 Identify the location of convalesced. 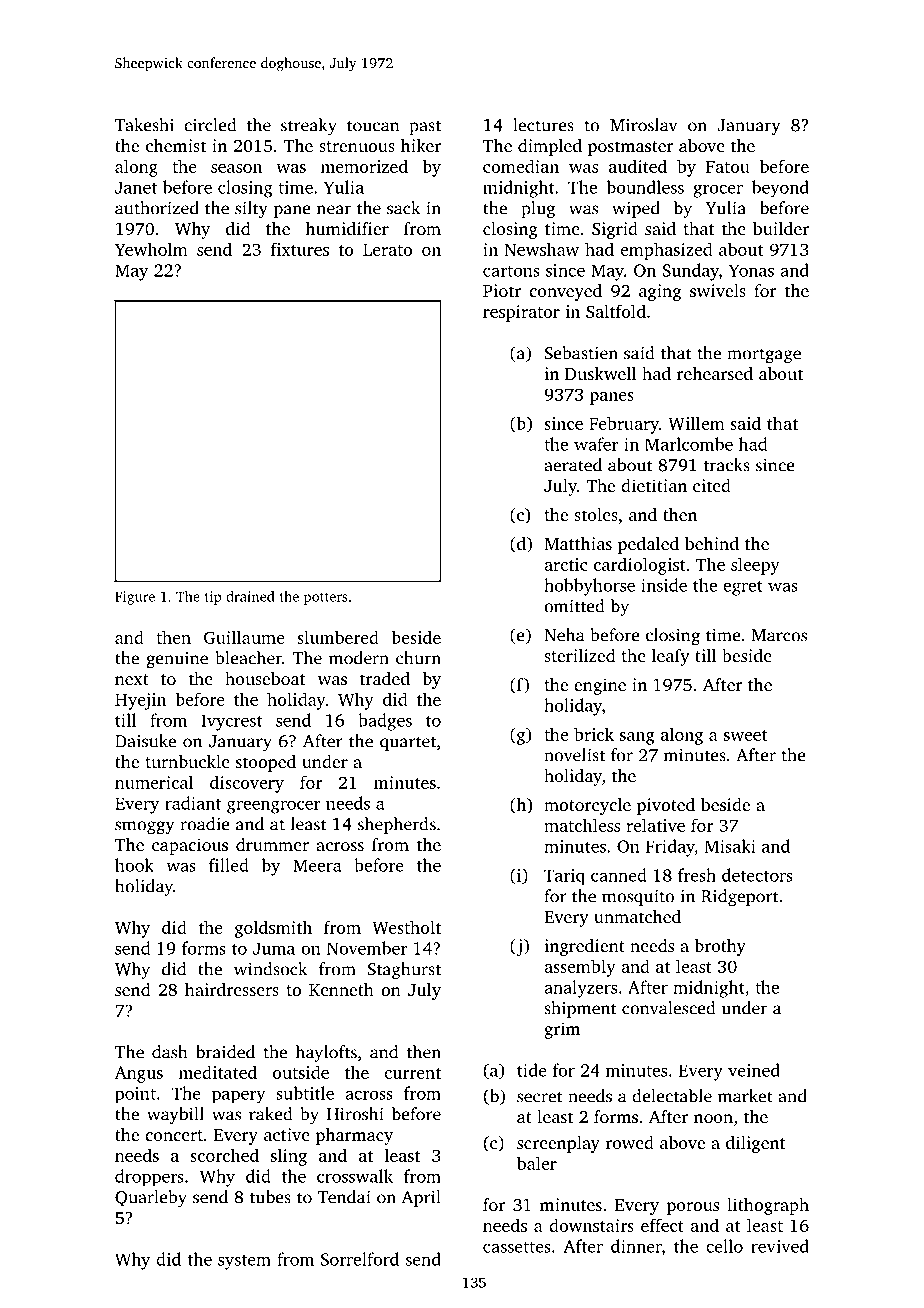
(669, 1008).
